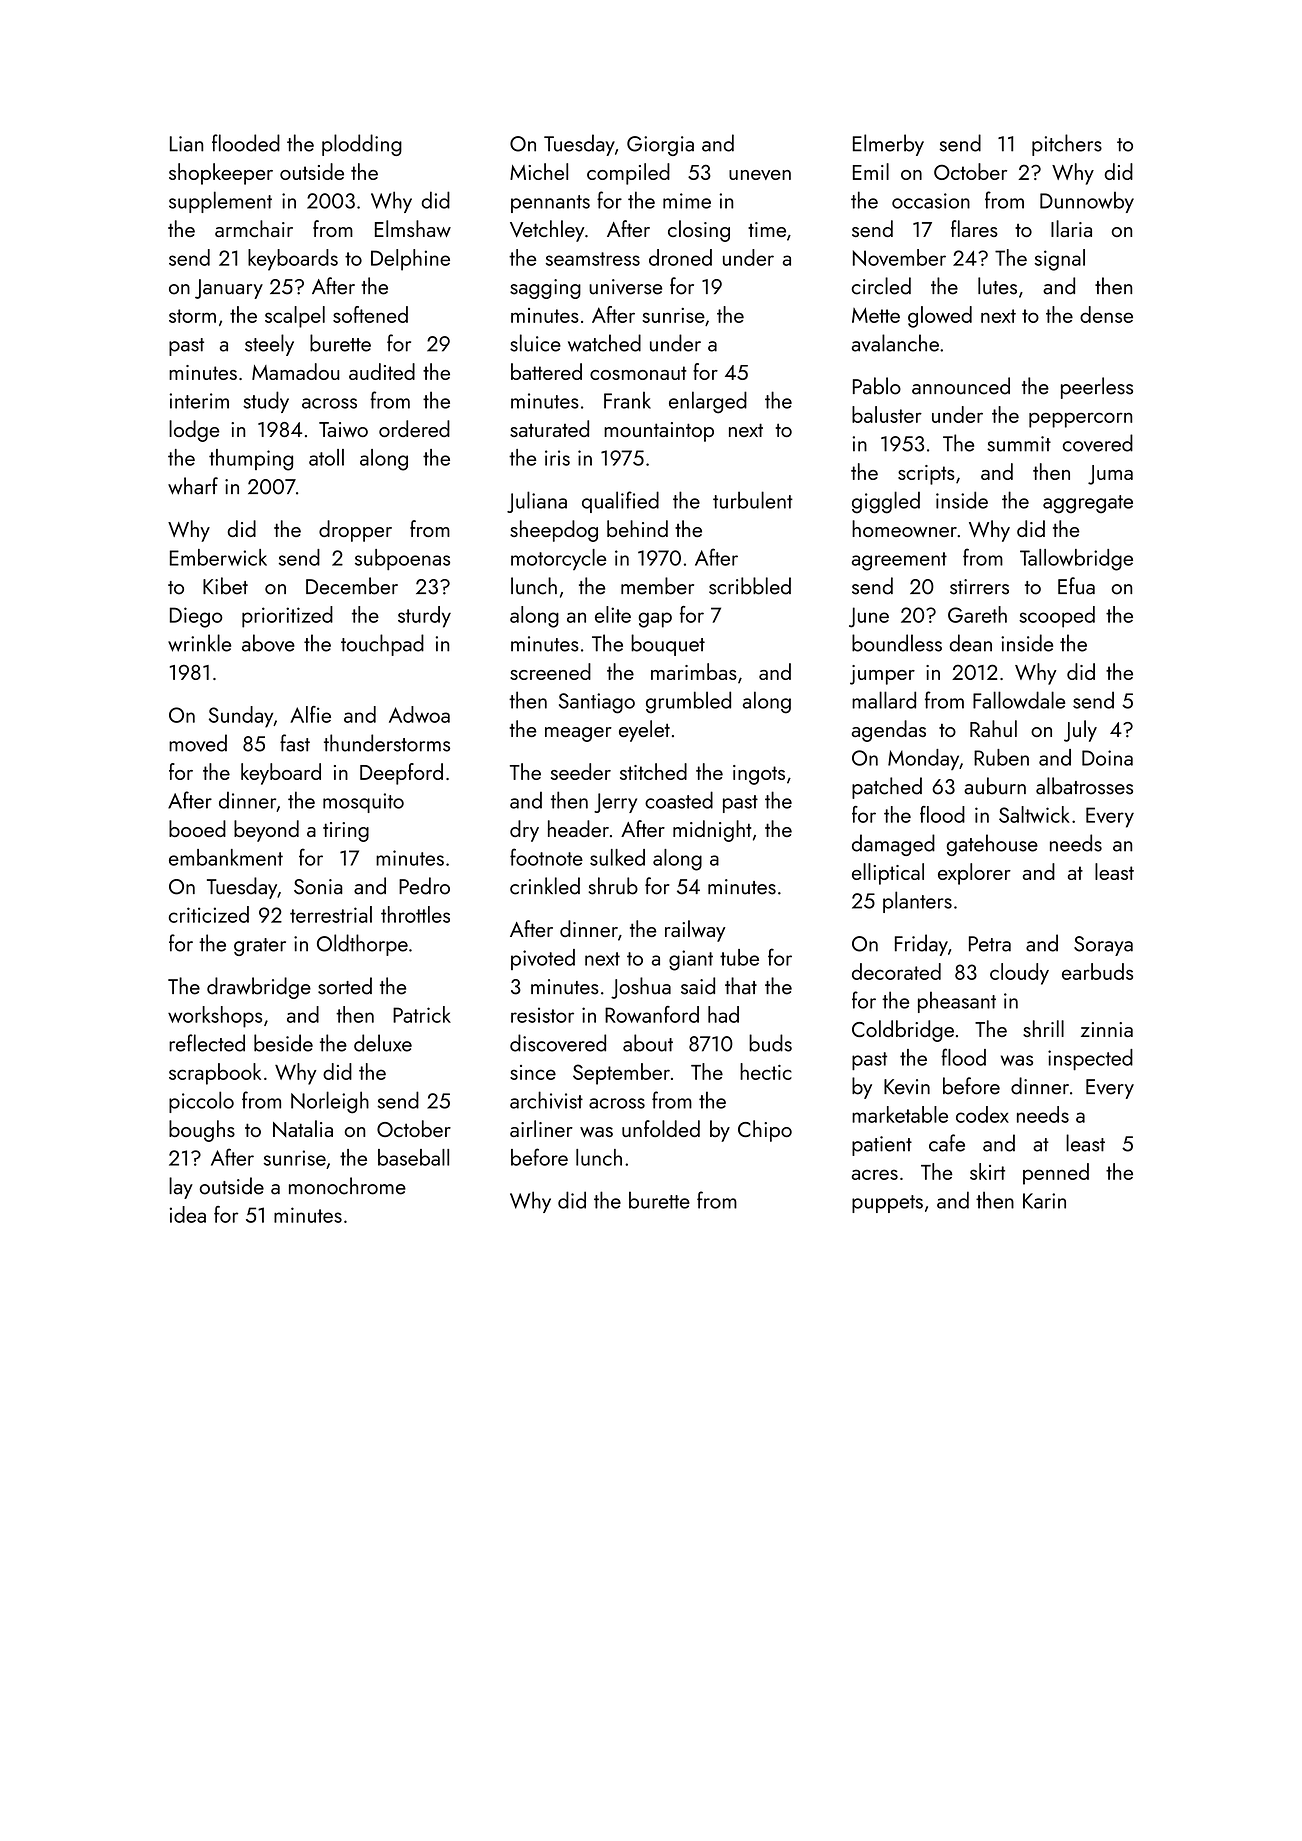 This screenshot has width=1302, height=1841. What do you see at coordinates (382, 371) in the screenshot?
I see `audited` at bounding box center [382, 371].
